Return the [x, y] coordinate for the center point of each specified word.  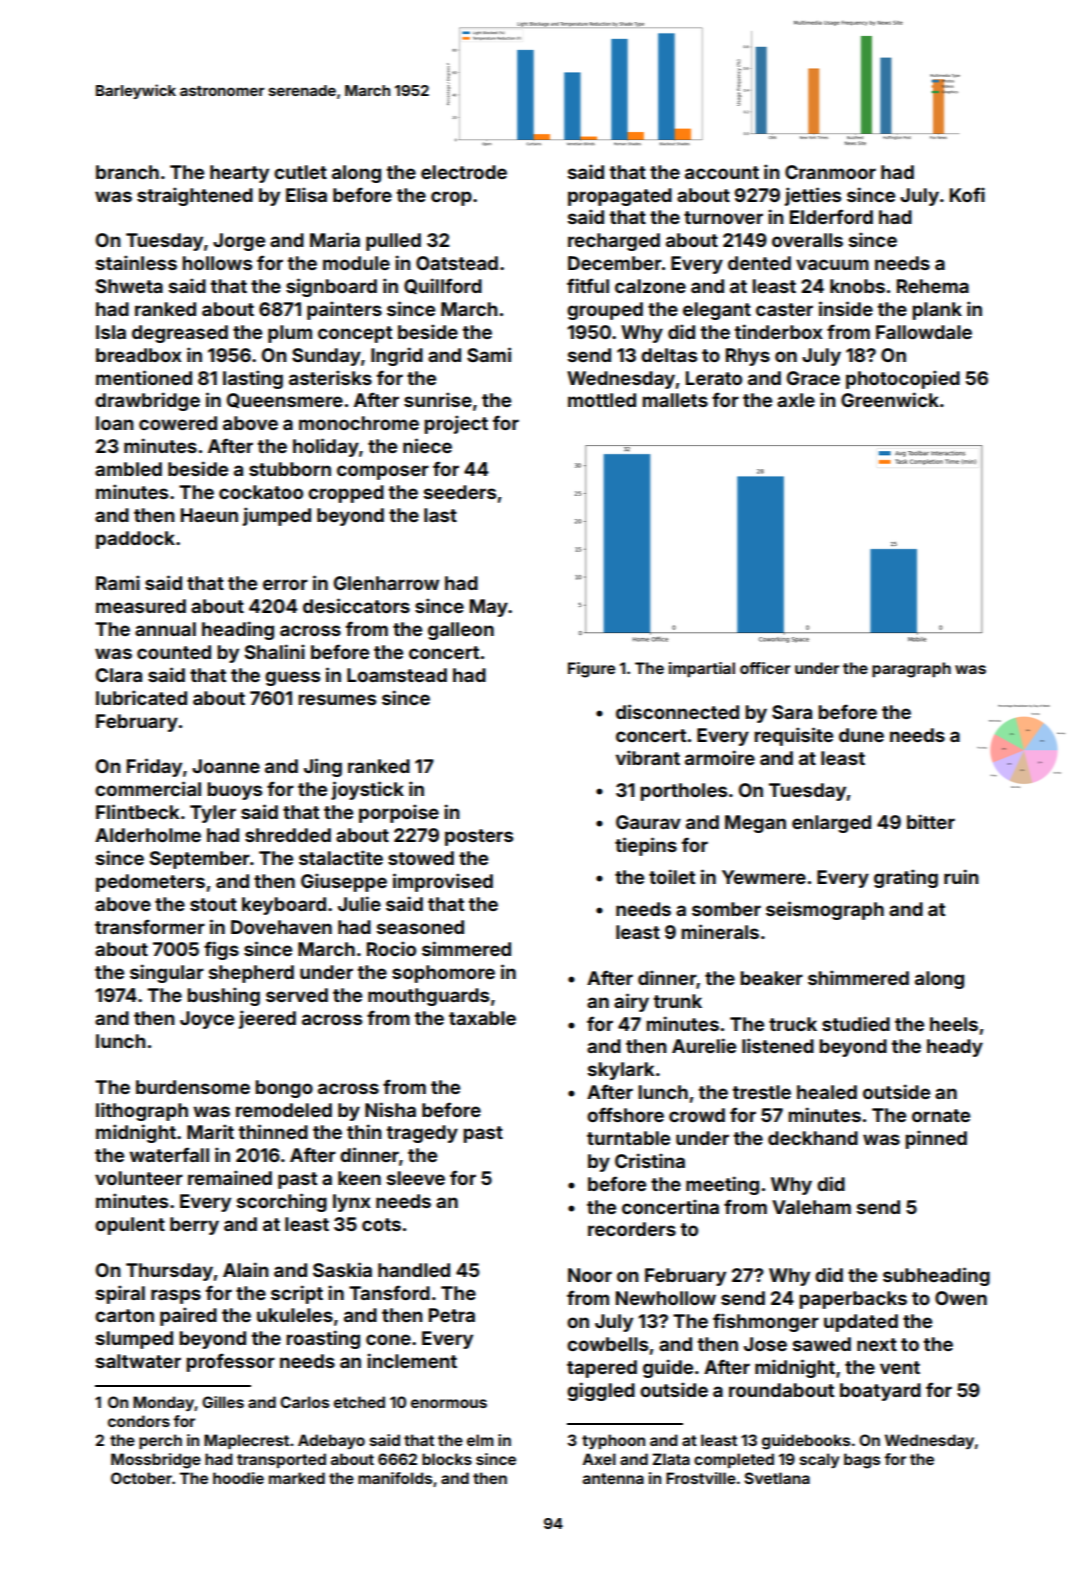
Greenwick [890, 399]
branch [127, 172]
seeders [460, 492]
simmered [466, 948]
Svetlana [777, 1478]
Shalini [275, 651]
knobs [857, 286]
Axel [599, 1459]
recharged [614, 242]
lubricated [141, 697]
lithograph [142, 1111]
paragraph [911, 670]
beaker [771, 978]
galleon [461, 631]
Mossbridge [156, 1461]
